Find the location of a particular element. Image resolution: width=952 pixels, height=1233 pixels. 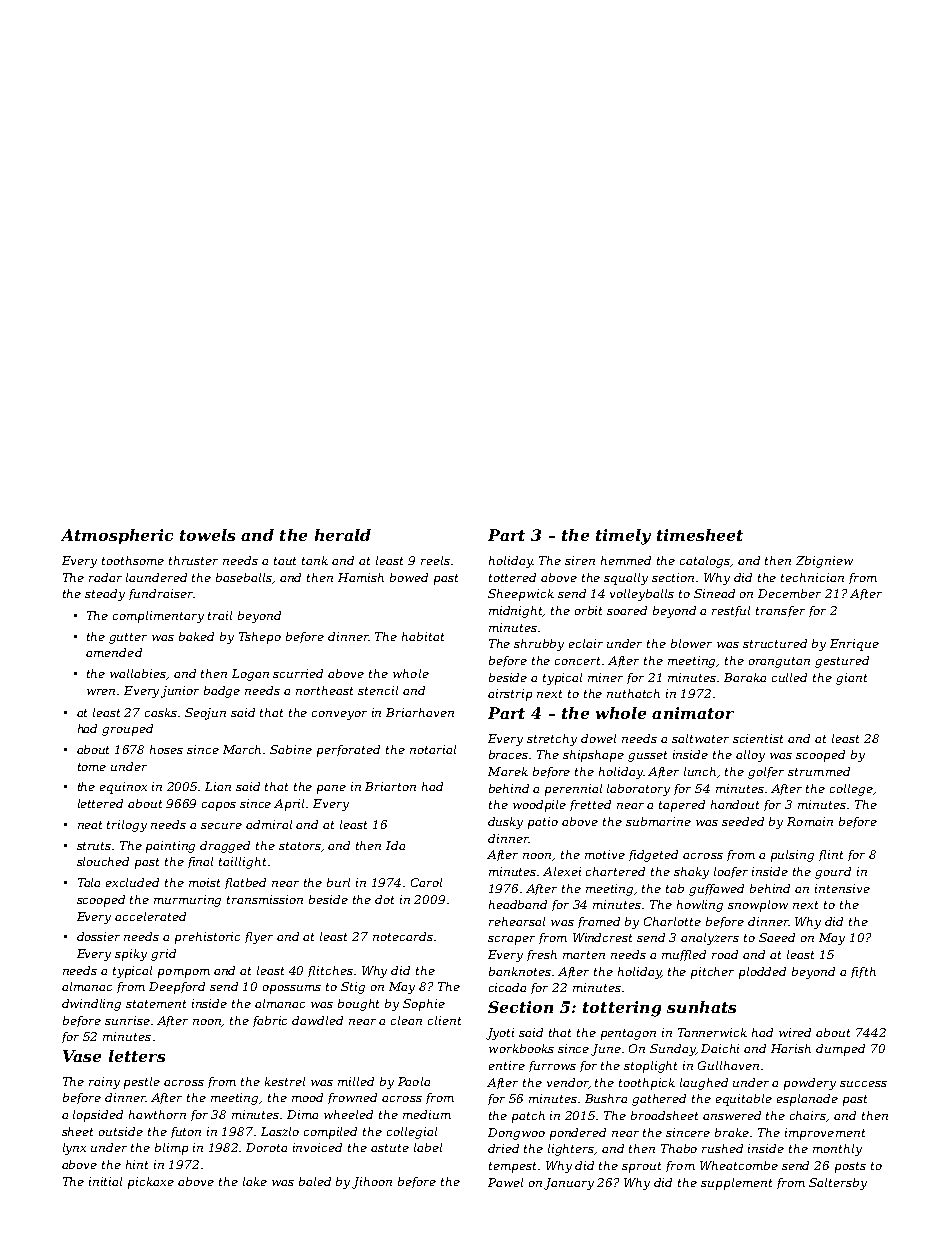

January is located at coordinates (569, 1184).
